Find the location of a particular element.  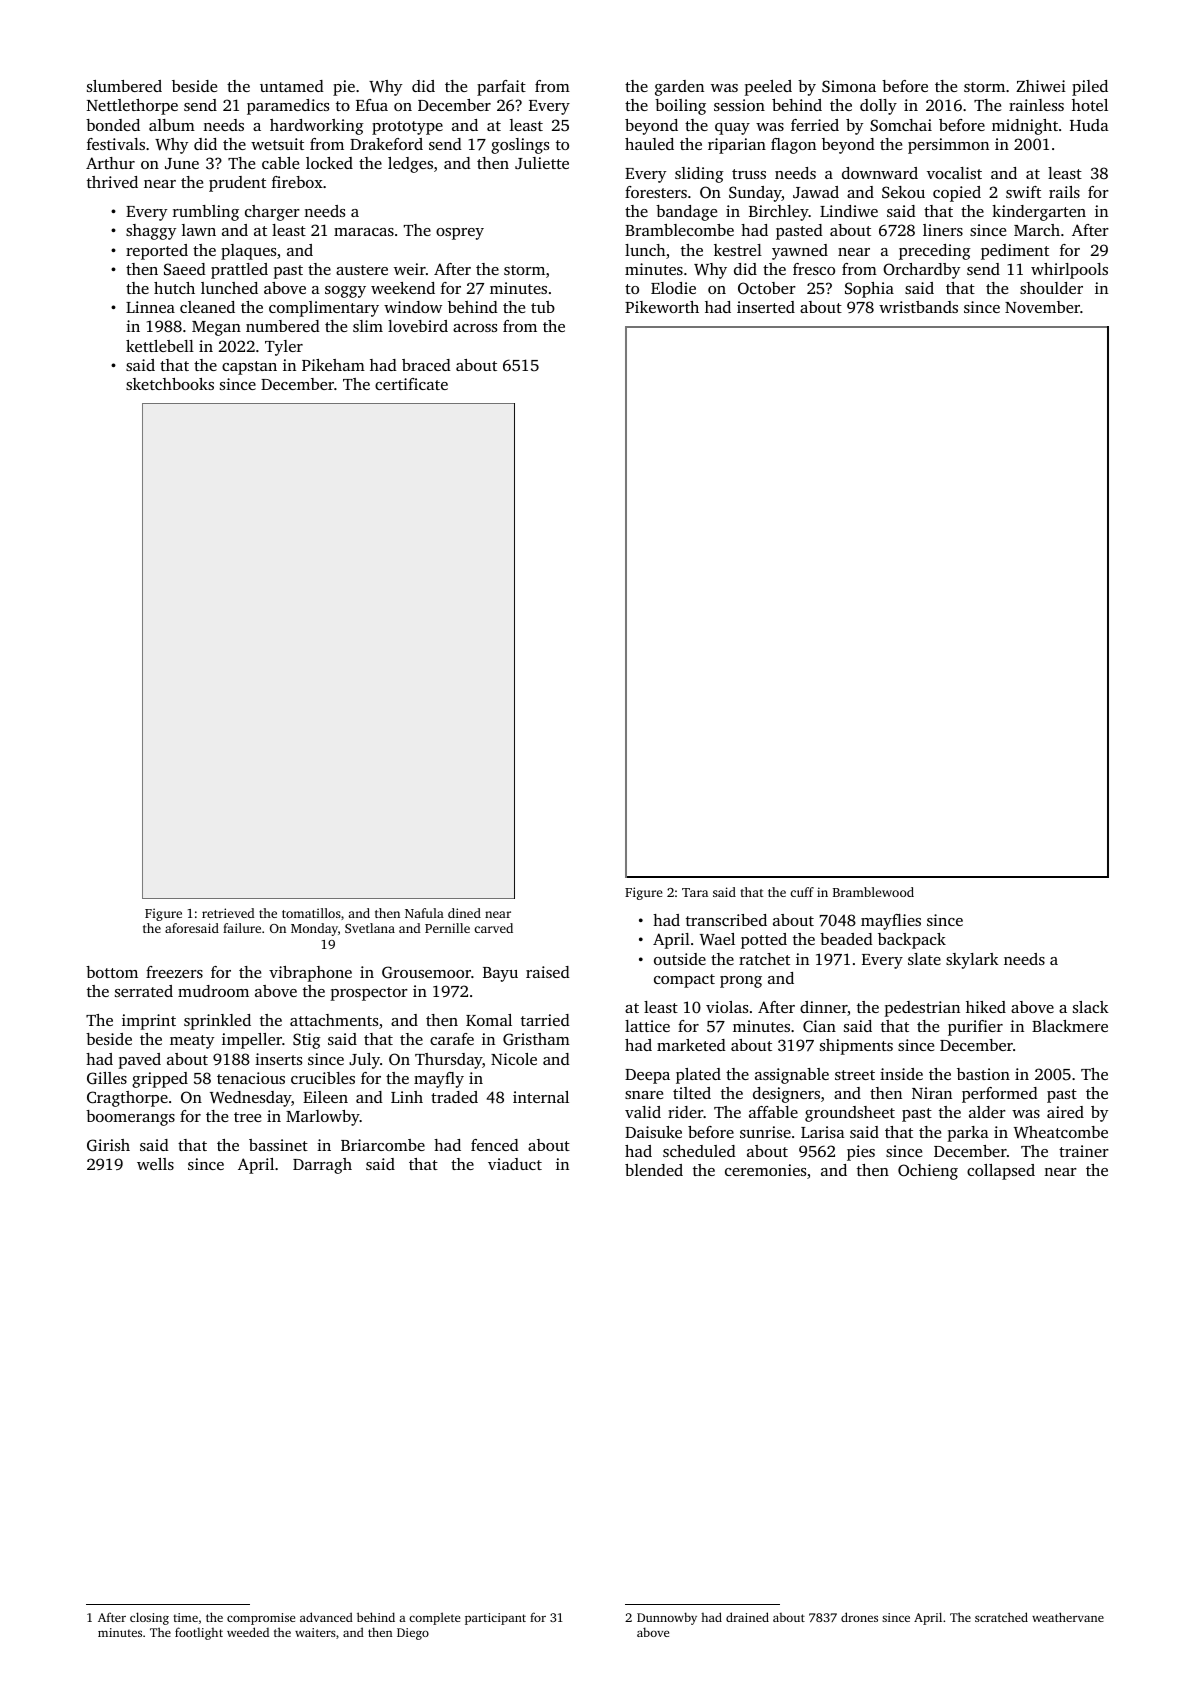

garden is located at coordinates (679, 88).
